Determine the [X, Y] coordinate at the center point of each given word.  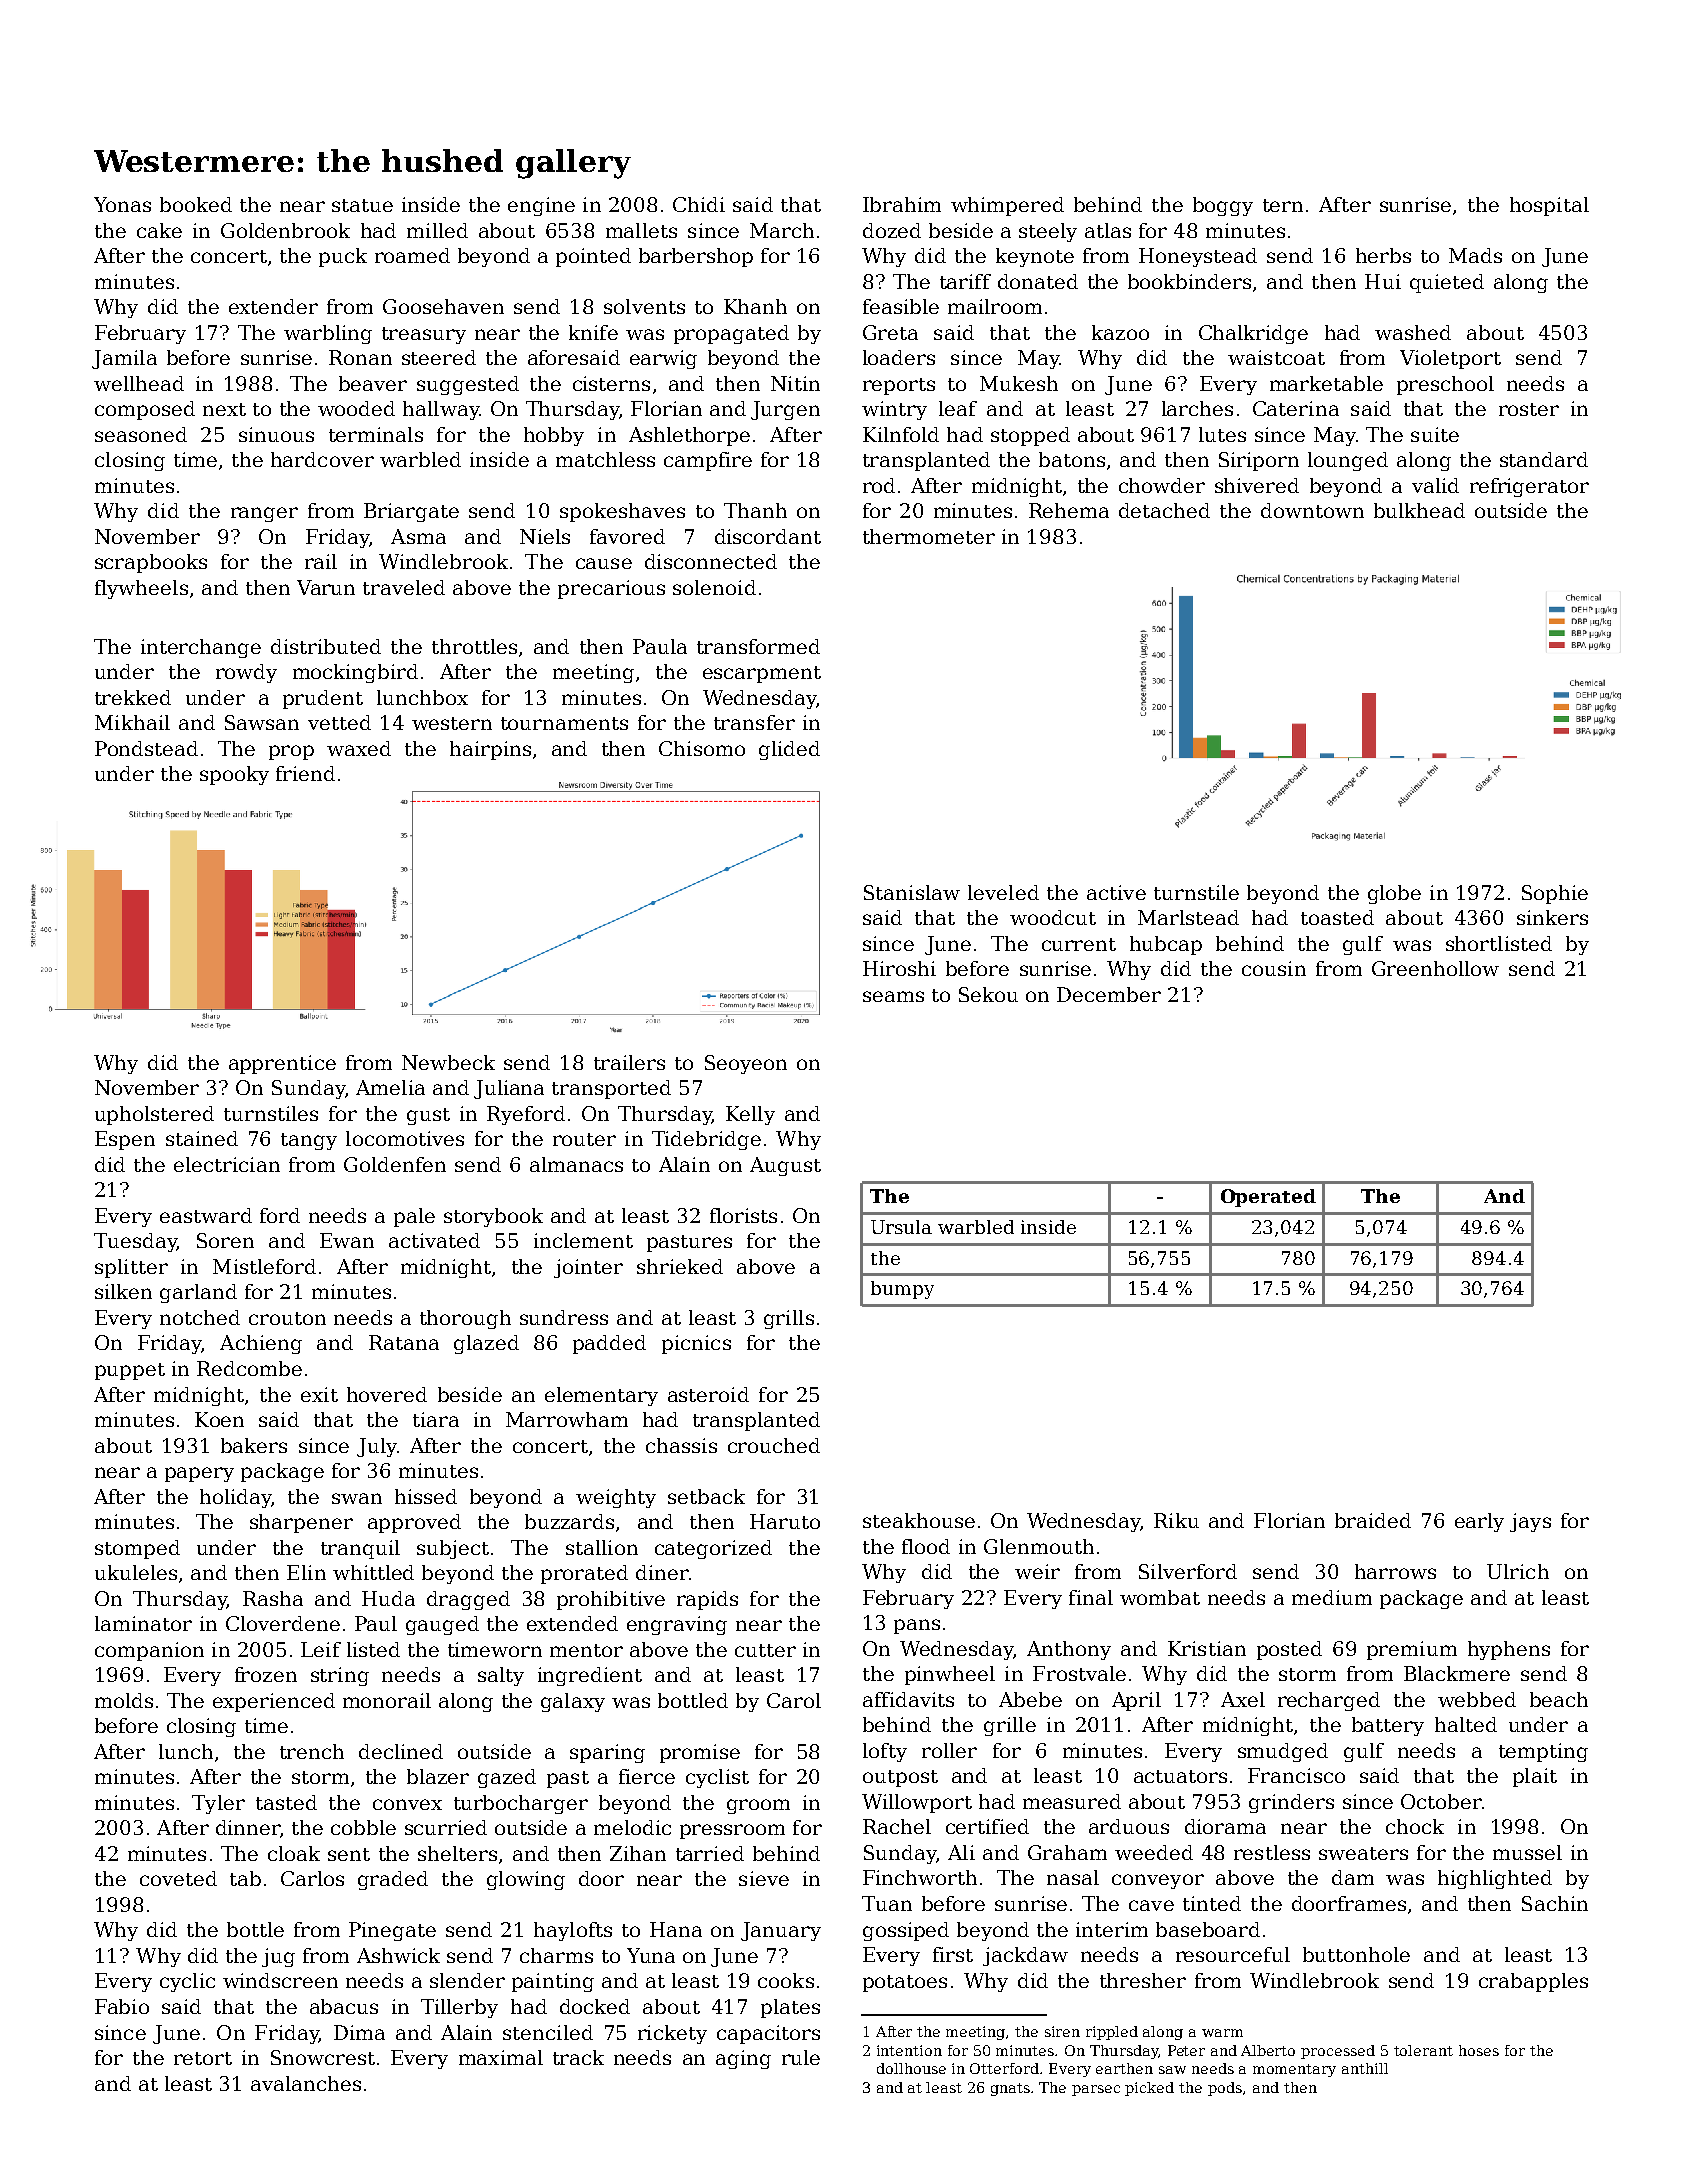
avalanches [306, 2083]
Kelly [750, 1115]
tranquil [360, 1549]
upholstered [154, 1115]
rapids [707, 1600]
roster [1529, 409]
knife [593, 332]
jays [1530, 1522]
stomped [137, 1549]
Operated [1268, 1198]
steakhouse [919, 1520]
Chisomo [702, 748]
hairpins [490, 750]
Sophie [1555, 894]
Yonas [122, 204]
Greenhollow [1435, 968]
